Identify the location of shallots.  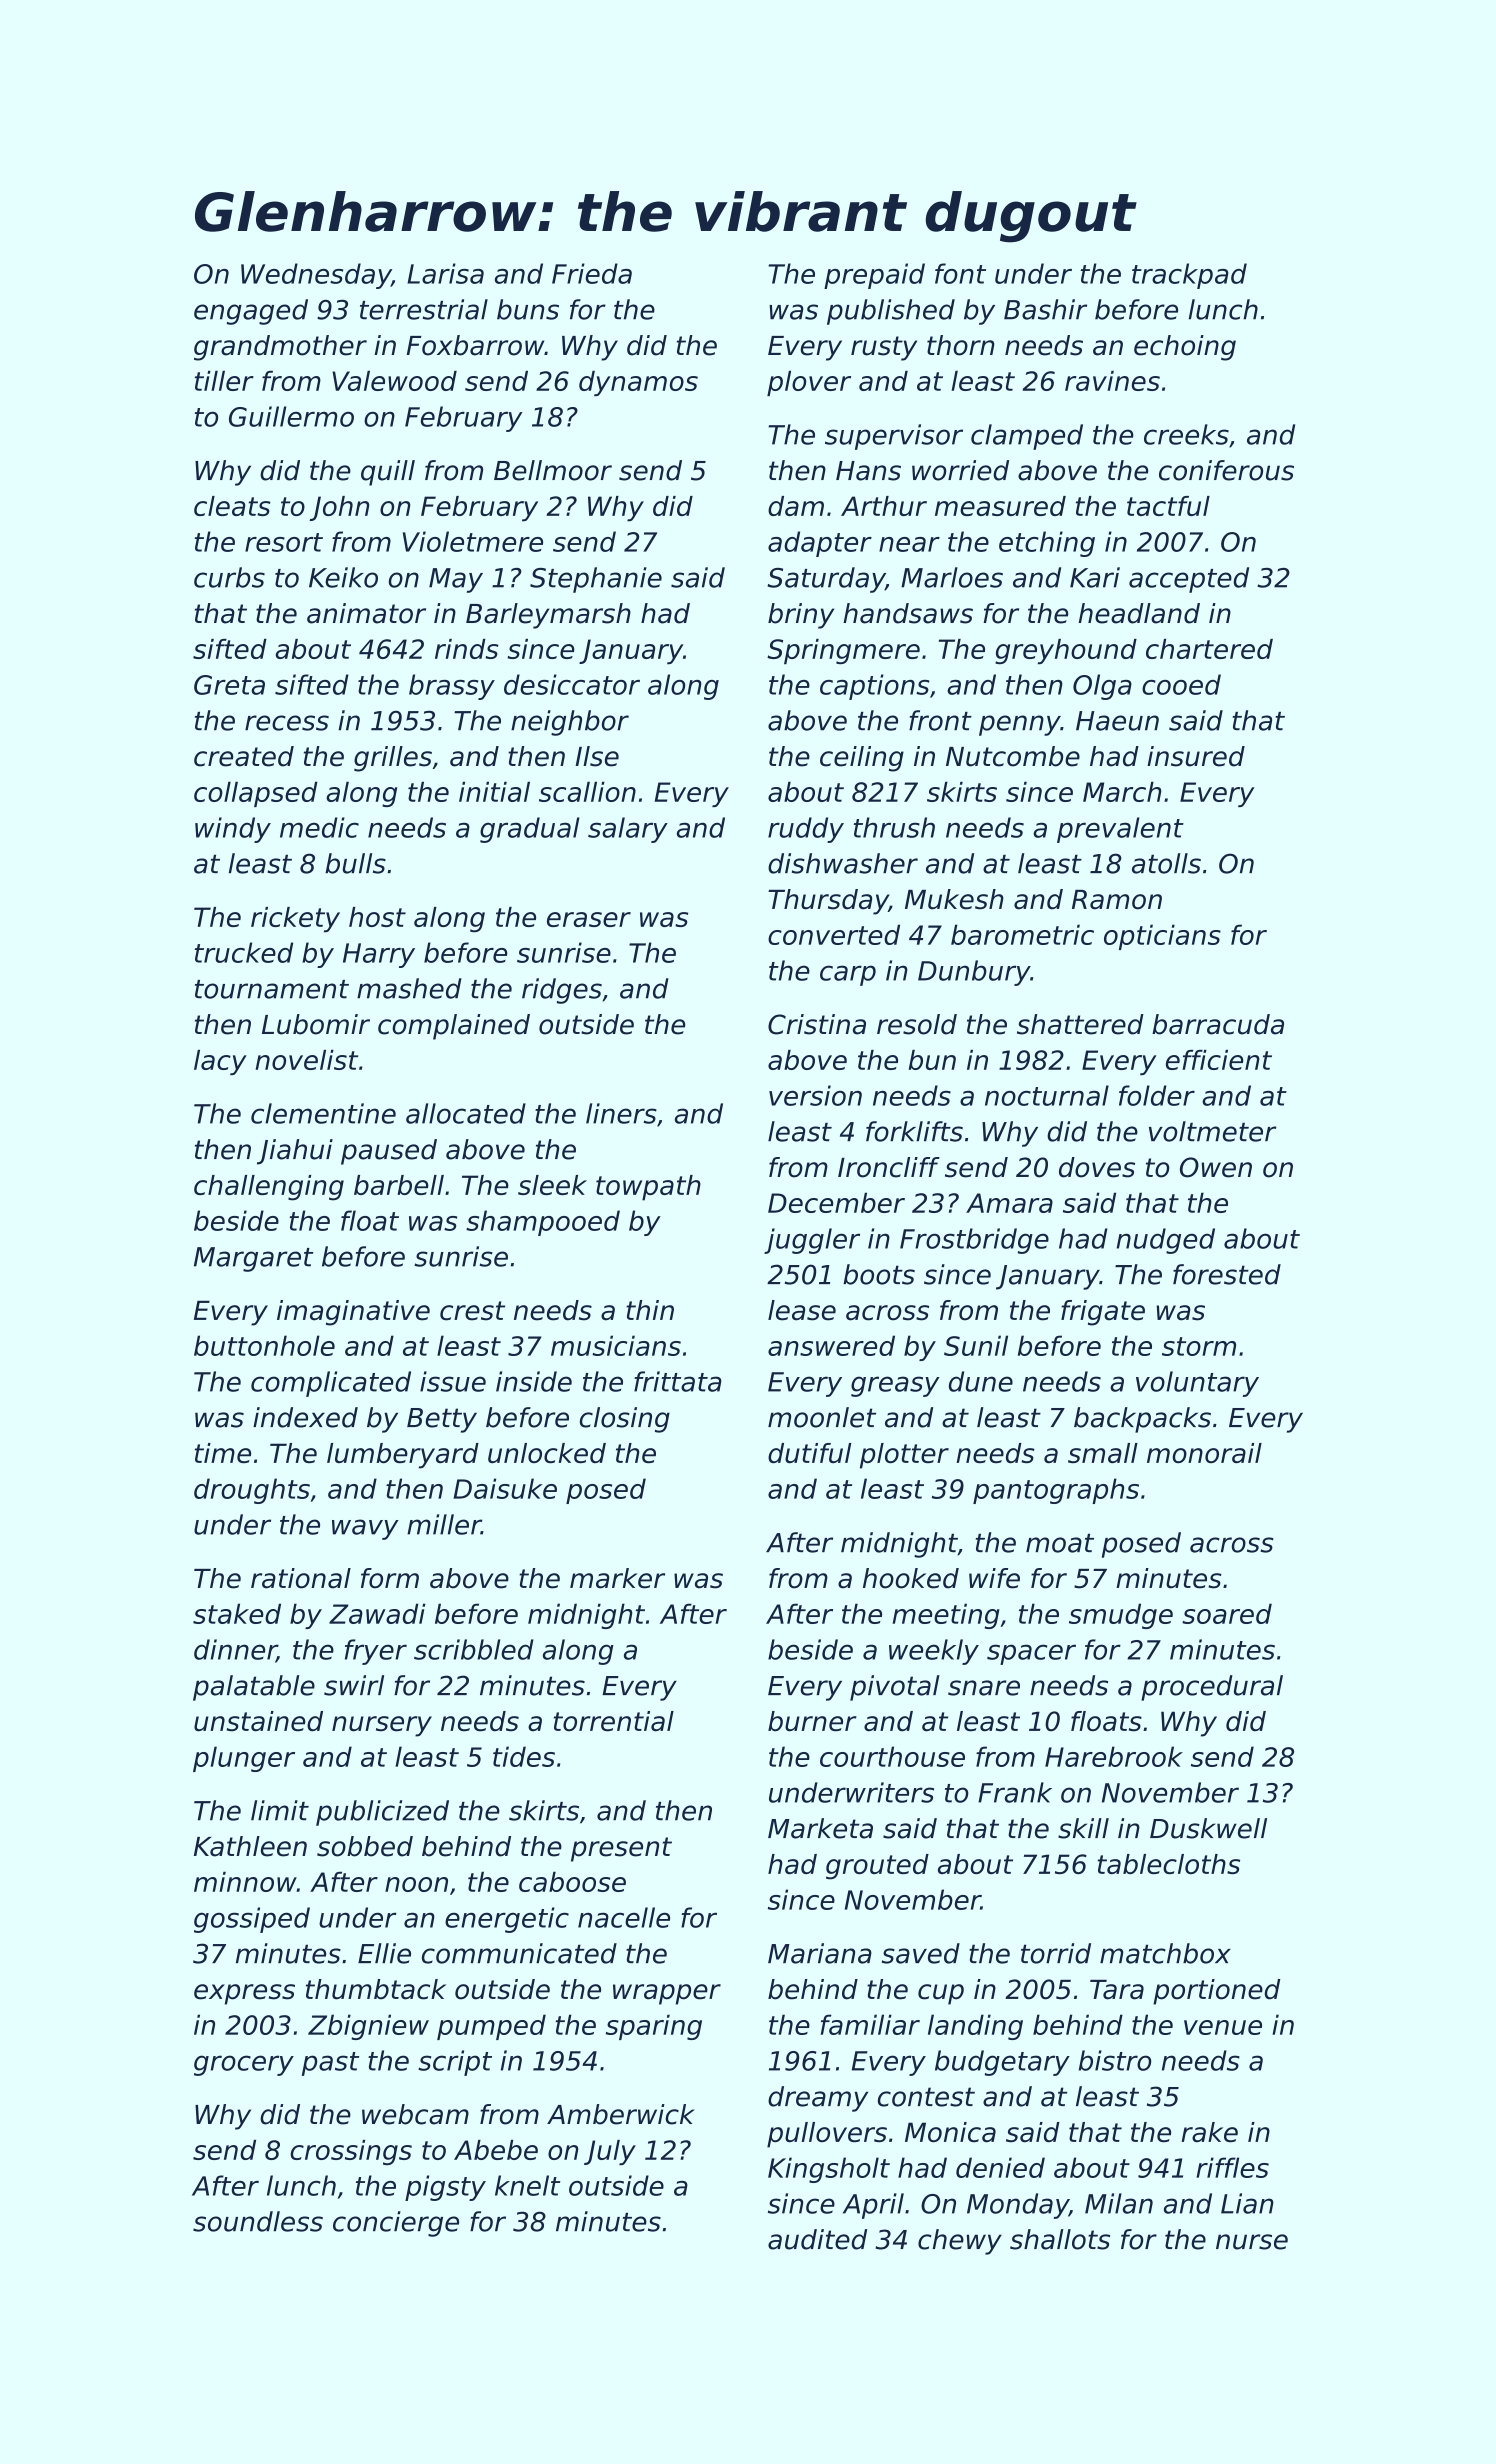
(1060, 2239).
